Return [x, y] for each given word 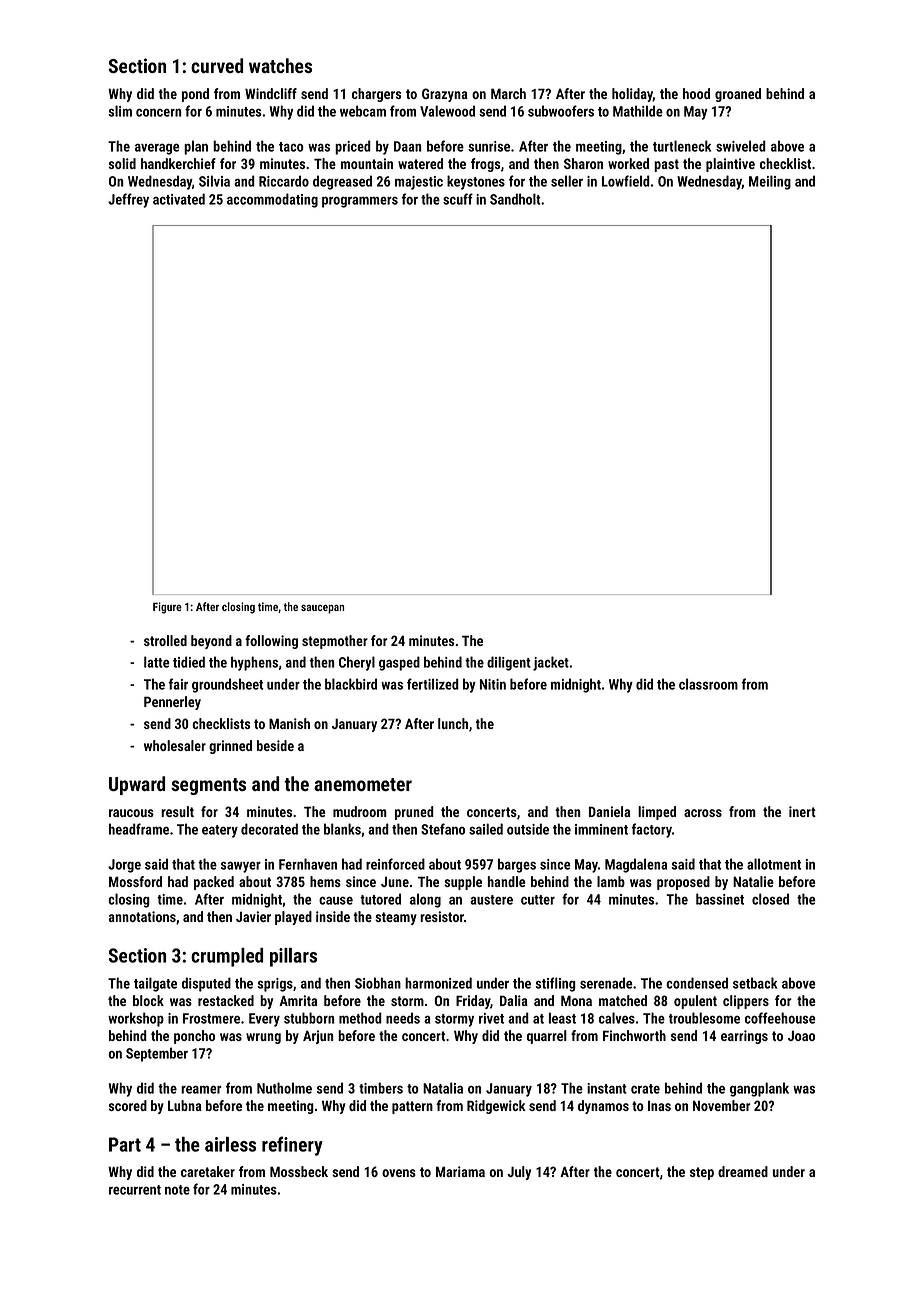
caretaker [208, 1171]
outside [528, 829]
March [508, 93]
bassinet [720, 899]
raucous [131, 813]
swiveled [741, 146]
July [519, 1173]
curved [217, 65]
